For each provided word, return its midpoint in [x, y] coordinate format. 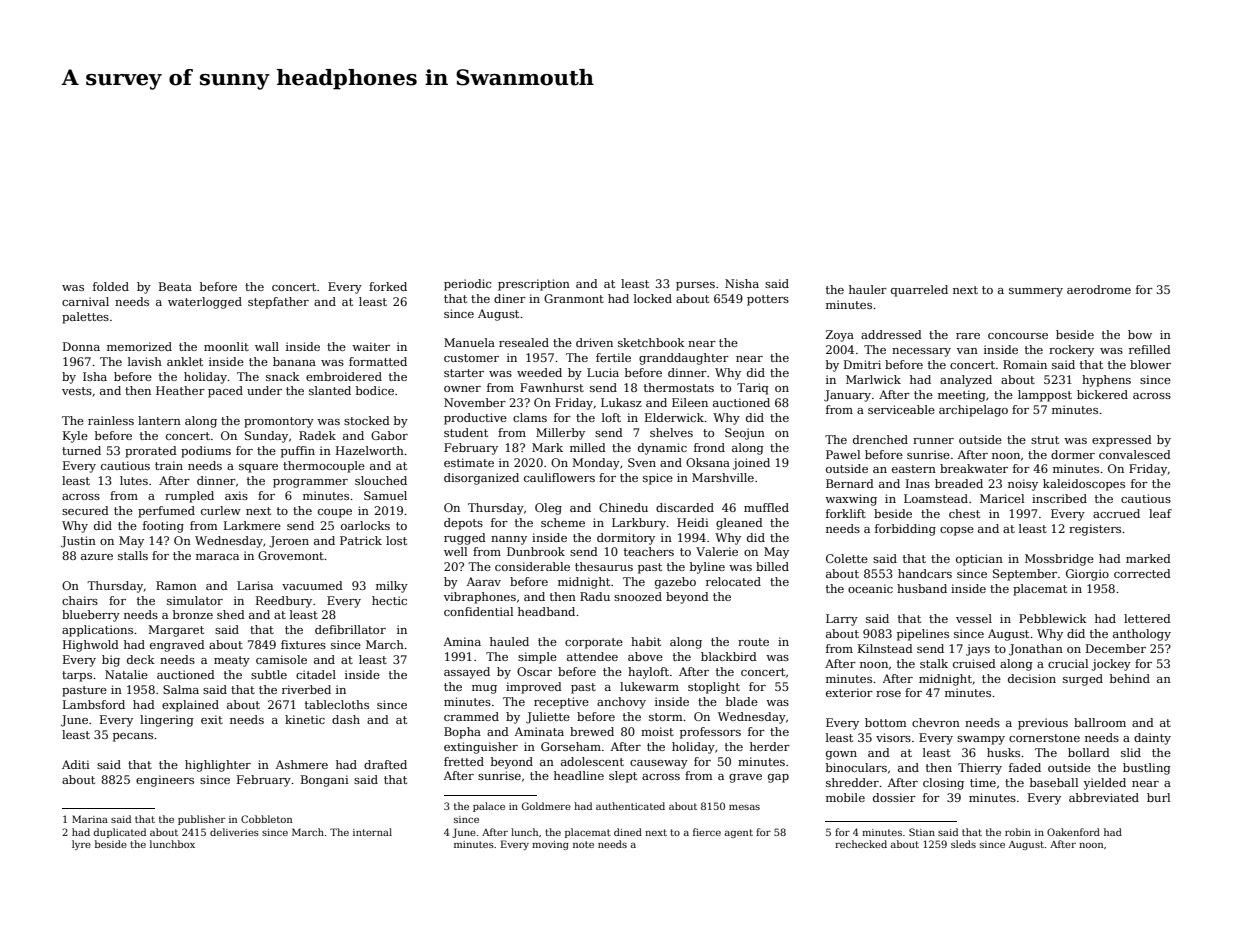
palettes [85, 318]
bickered [1102, 394]
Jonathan [1036, 650]
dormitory [626, 539]
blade [742, 701]
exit [212, 719]
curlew [221, 510]
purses [695, 286]
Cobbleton [267, 819]
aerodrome [1099, 289]
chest [964, 513]
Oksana [708, 462]
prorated [151, 452]
